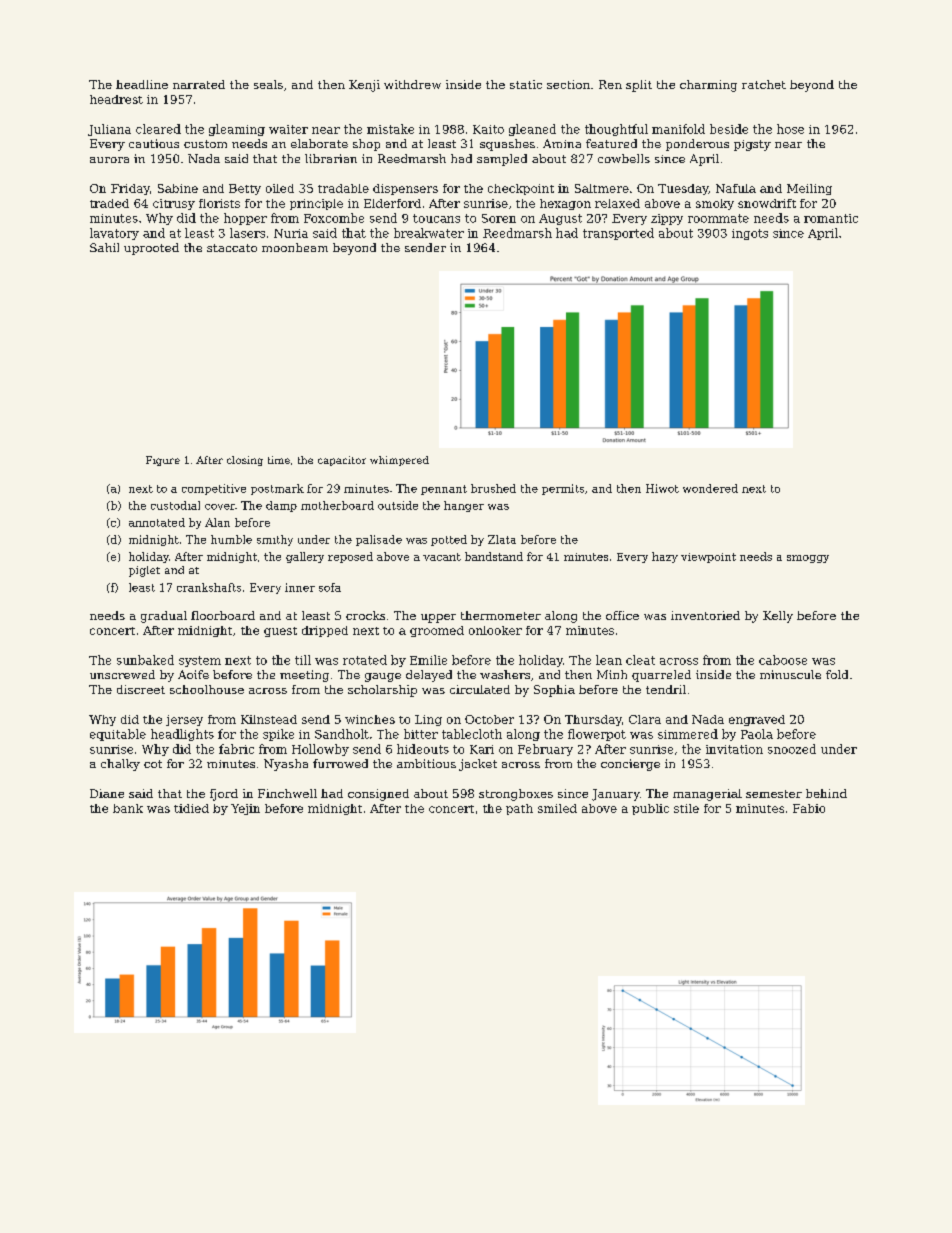 The image size is (952, 1233). What do you see at coordinates (232, 248) in the document?
I see `staccato` at bounding box center [232, 248].
